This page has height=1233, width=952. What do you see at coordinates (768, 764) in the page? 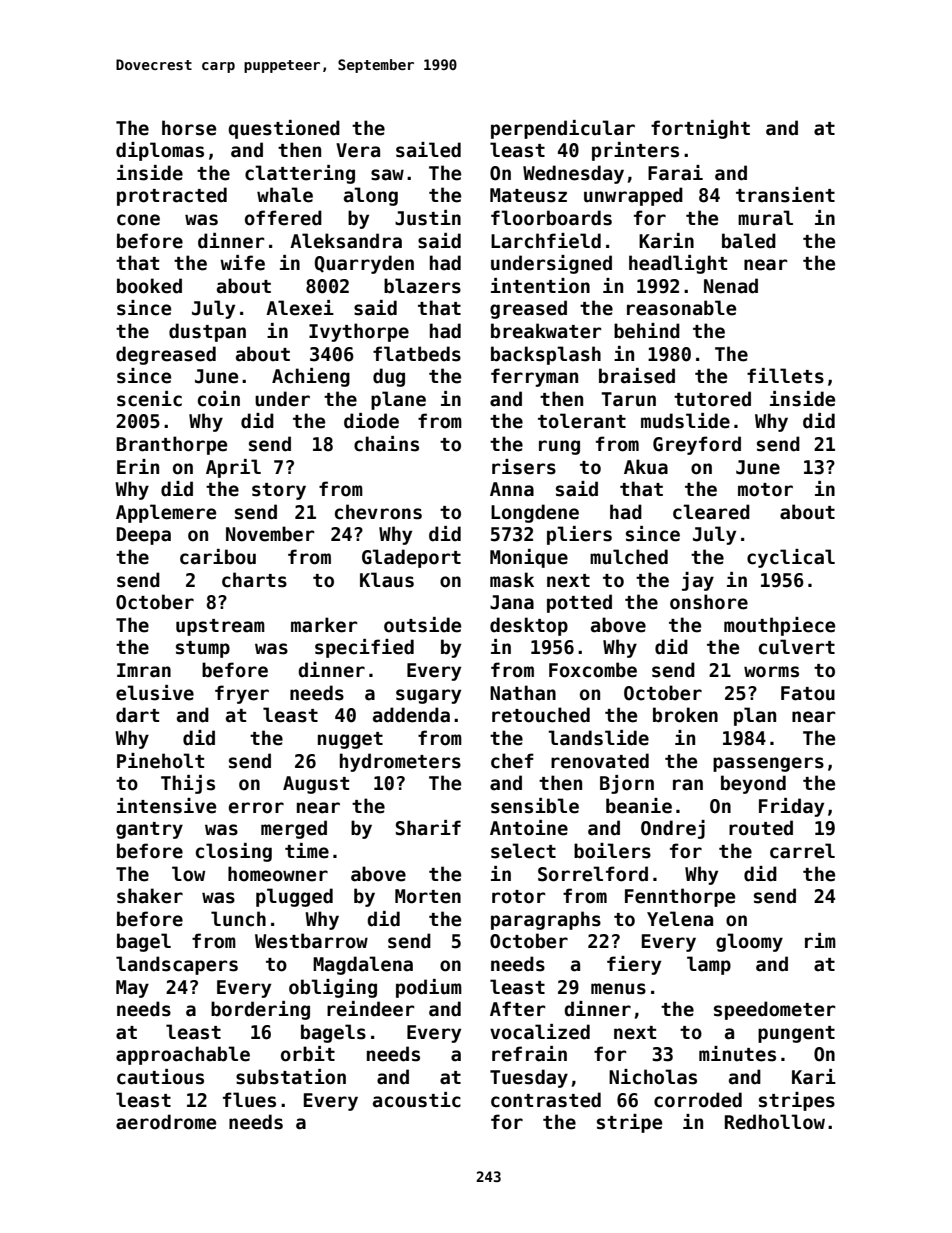
I see `passengers` at bounding box center [768, 764].
